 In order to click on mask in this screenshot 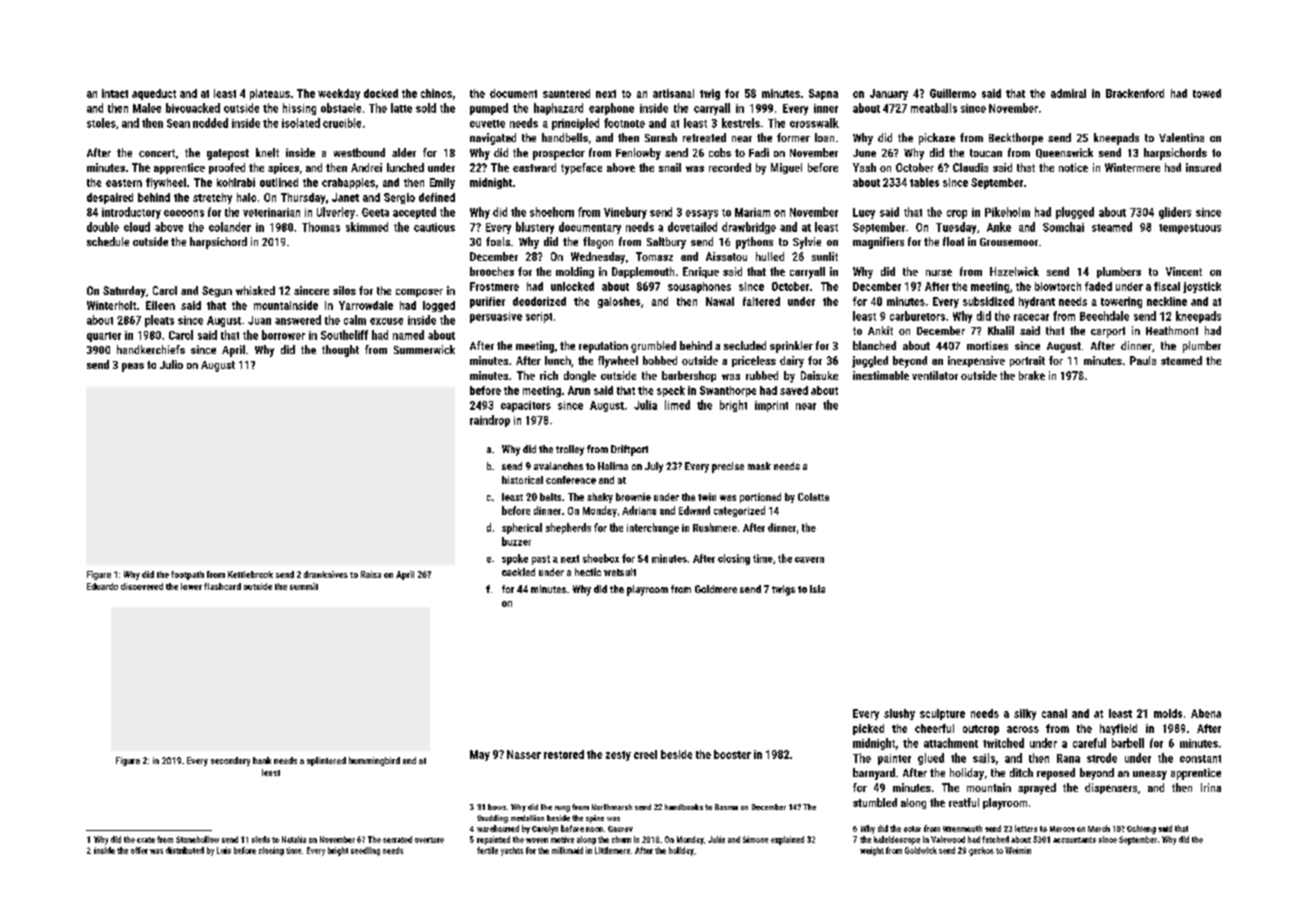, I will do `click(759, 466)`.
